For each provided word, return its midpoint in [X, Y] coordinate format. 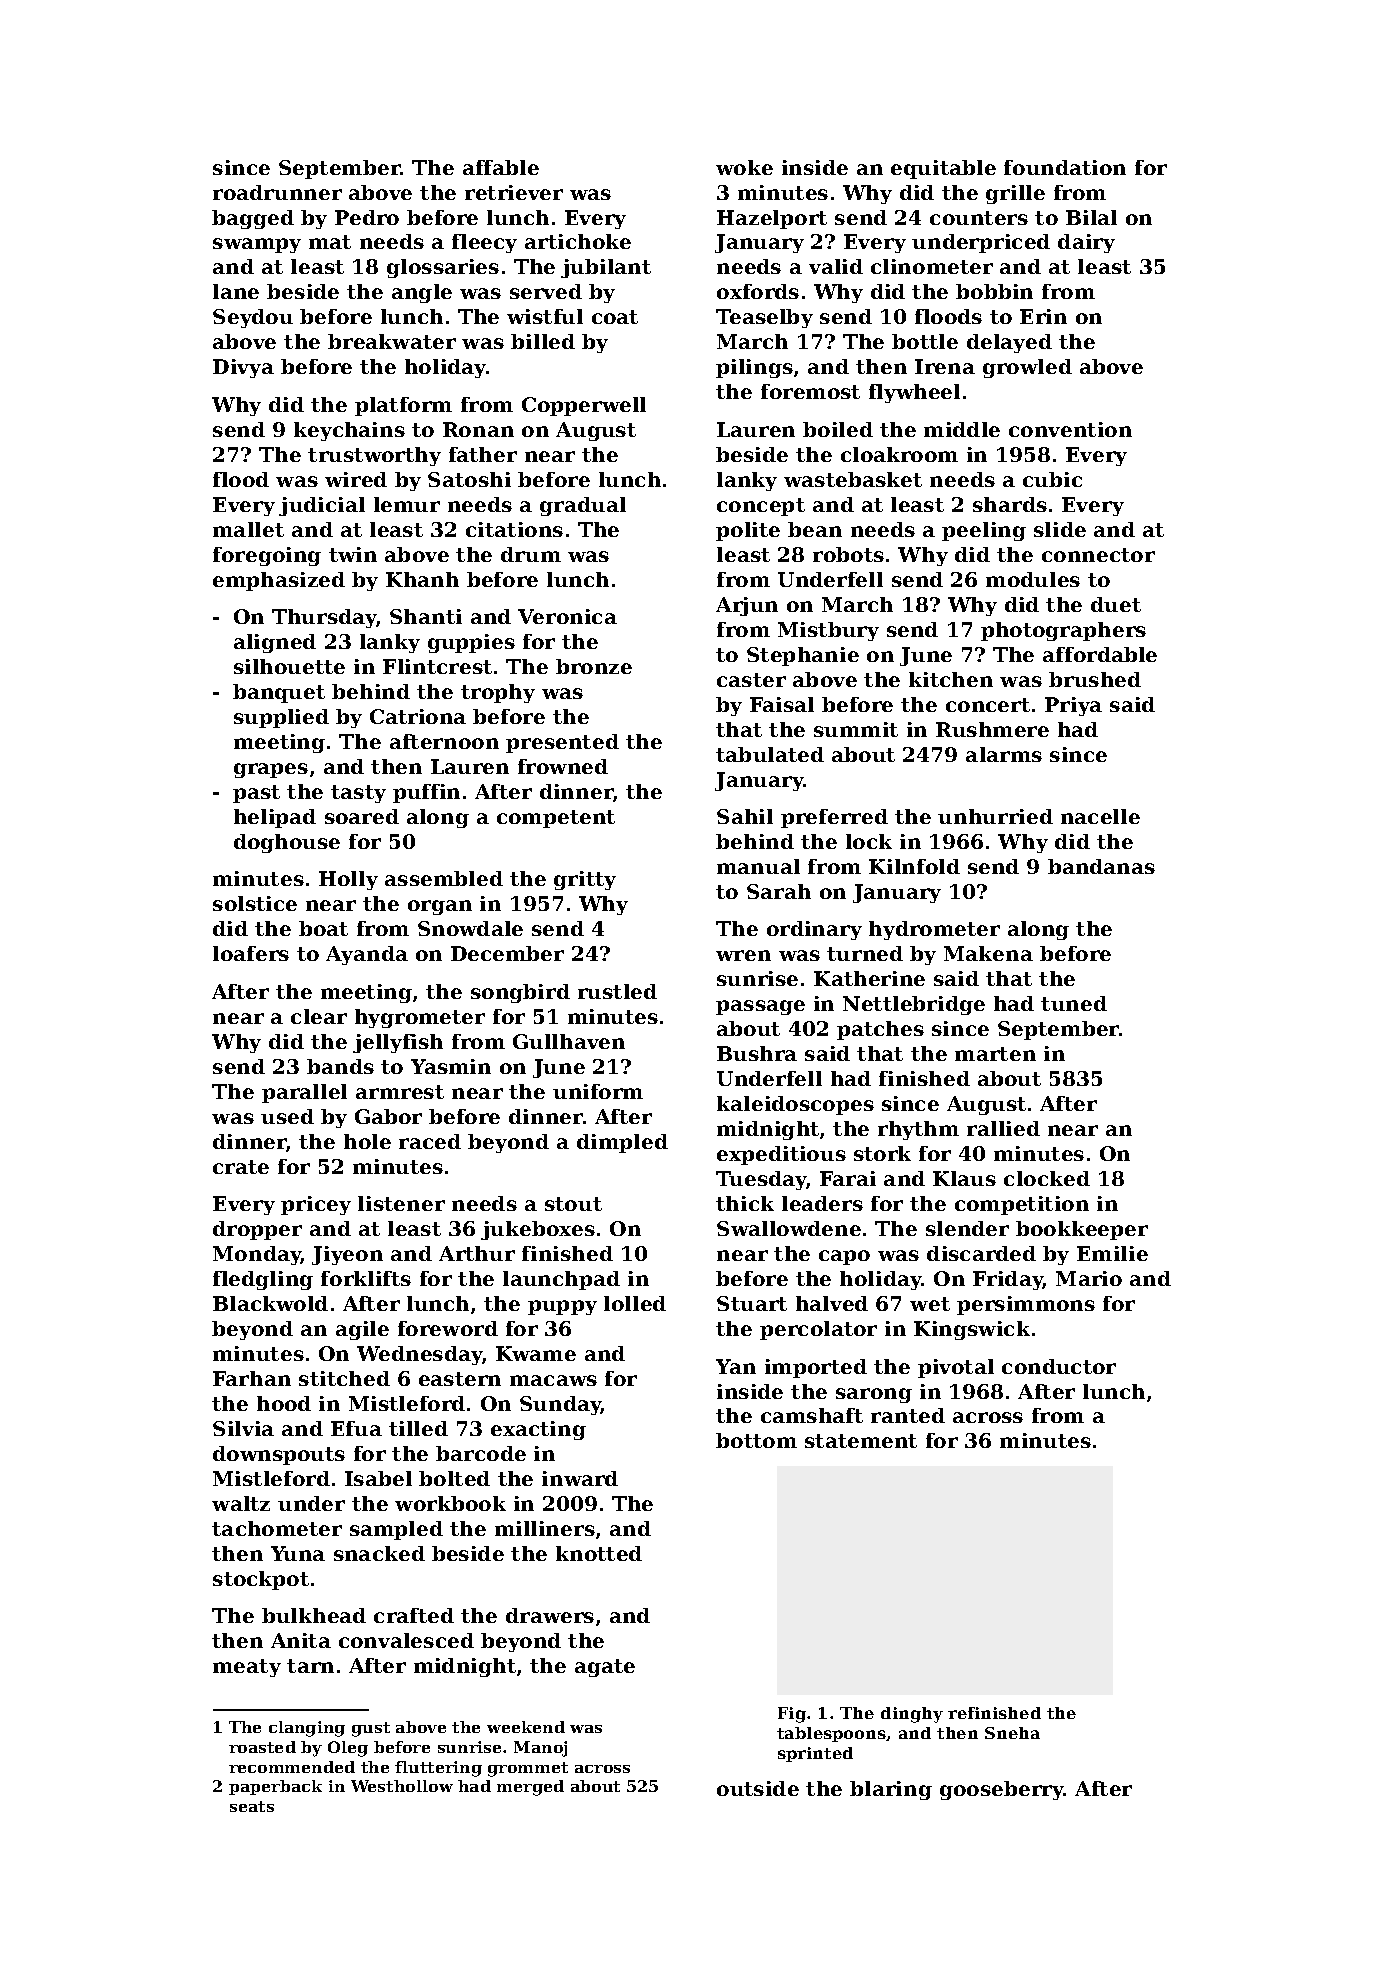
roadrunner [277, 192]
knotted [599, 1553]
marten [995, 1054]
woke [744, 167]
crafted [414, 1615]
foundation [1065, 167]
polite [748, 531]
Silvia [243, 1428]
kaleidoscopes [795, 1105]
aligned [275, 643]
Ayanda [367, 955]
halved [832, 1303]
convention [1070, 429]
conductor [1059, 1366]
